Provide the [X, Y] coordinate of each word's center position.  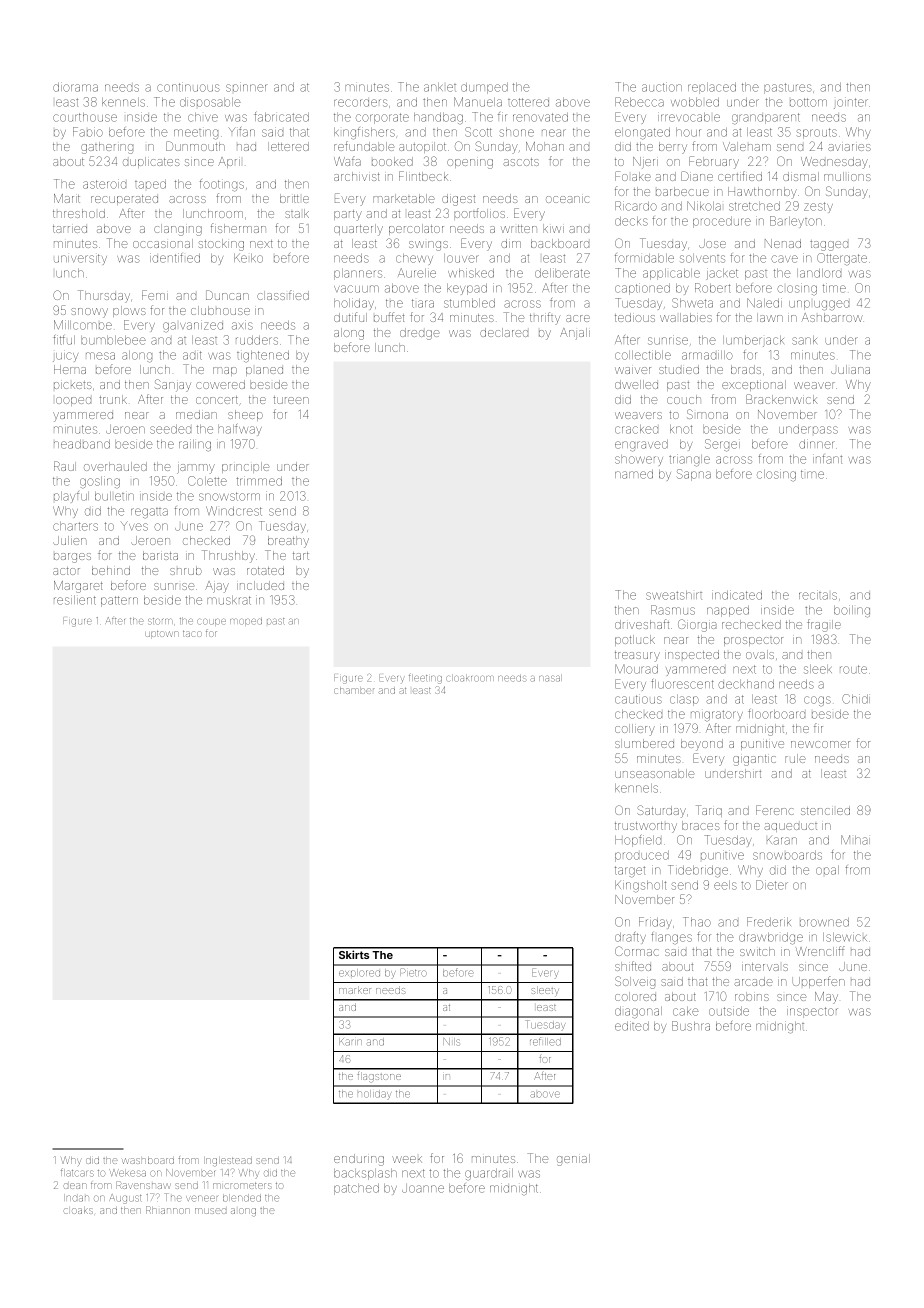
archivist [357, 176]
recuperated [124, 200]
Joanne [423, 1188]
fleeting [425, 679]
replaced [712, 88]
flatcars [77, 1172]
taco [192, 634]
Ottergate [842, 259]
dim [511, 243]
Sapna [694, 475]
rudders [257, 340]
